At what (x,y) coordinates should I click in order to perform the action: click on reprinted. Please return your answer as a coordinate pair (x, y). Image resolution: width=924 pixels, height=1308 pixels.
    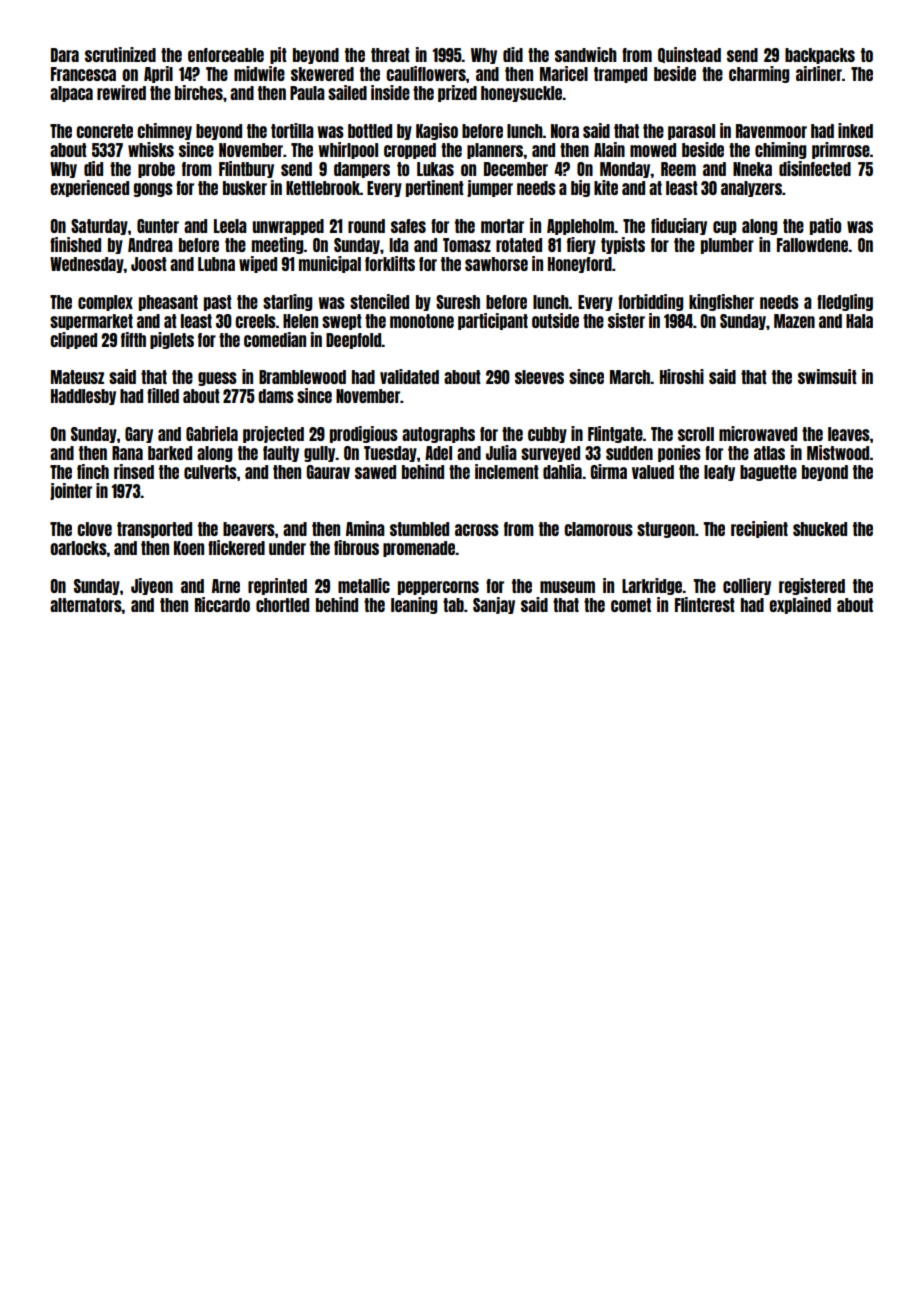
    Looking at the image, I should click on (277, 586).
